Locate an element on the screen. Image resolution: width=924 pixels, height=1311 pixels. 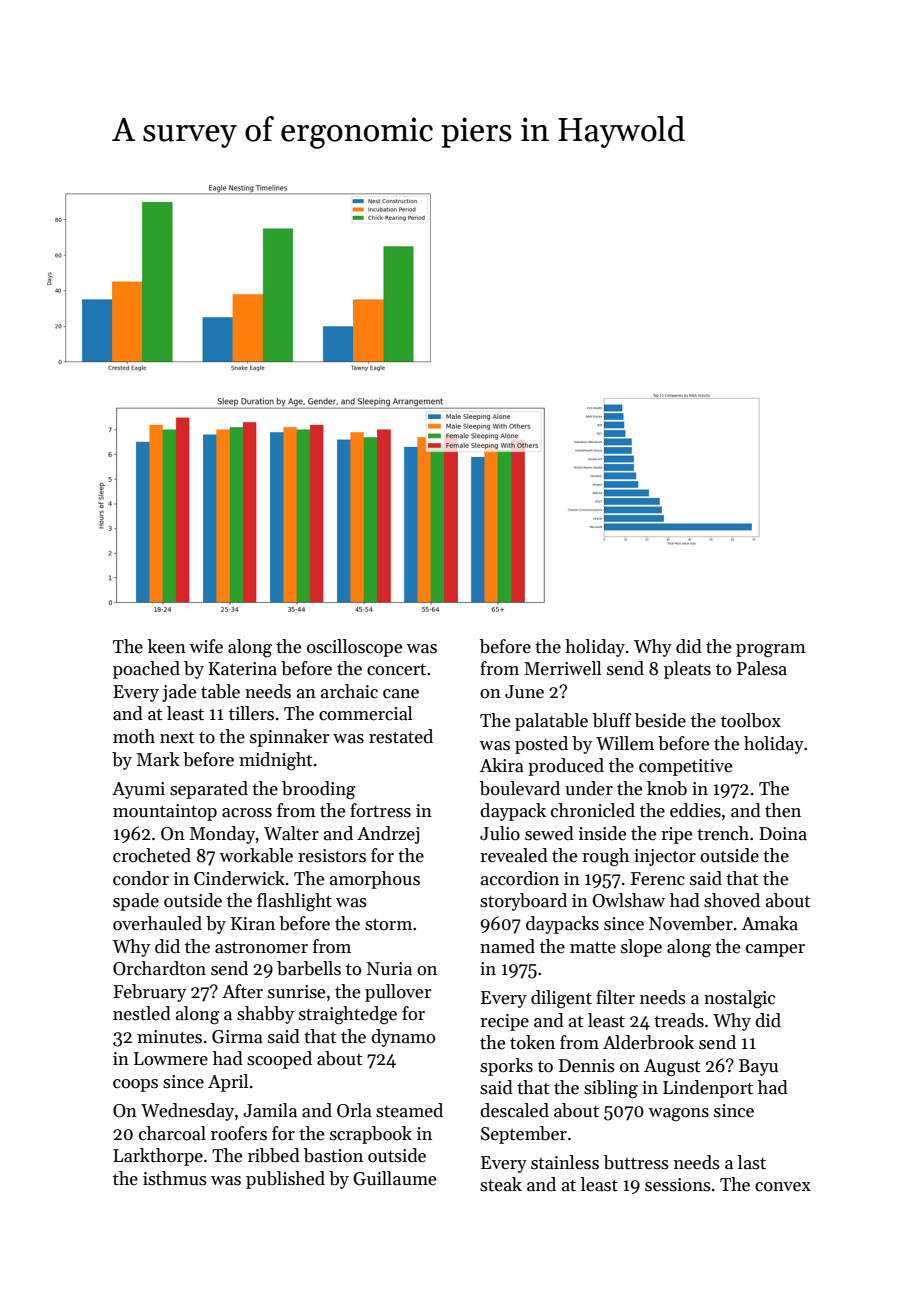
named is located at coordinates (507, 946).
